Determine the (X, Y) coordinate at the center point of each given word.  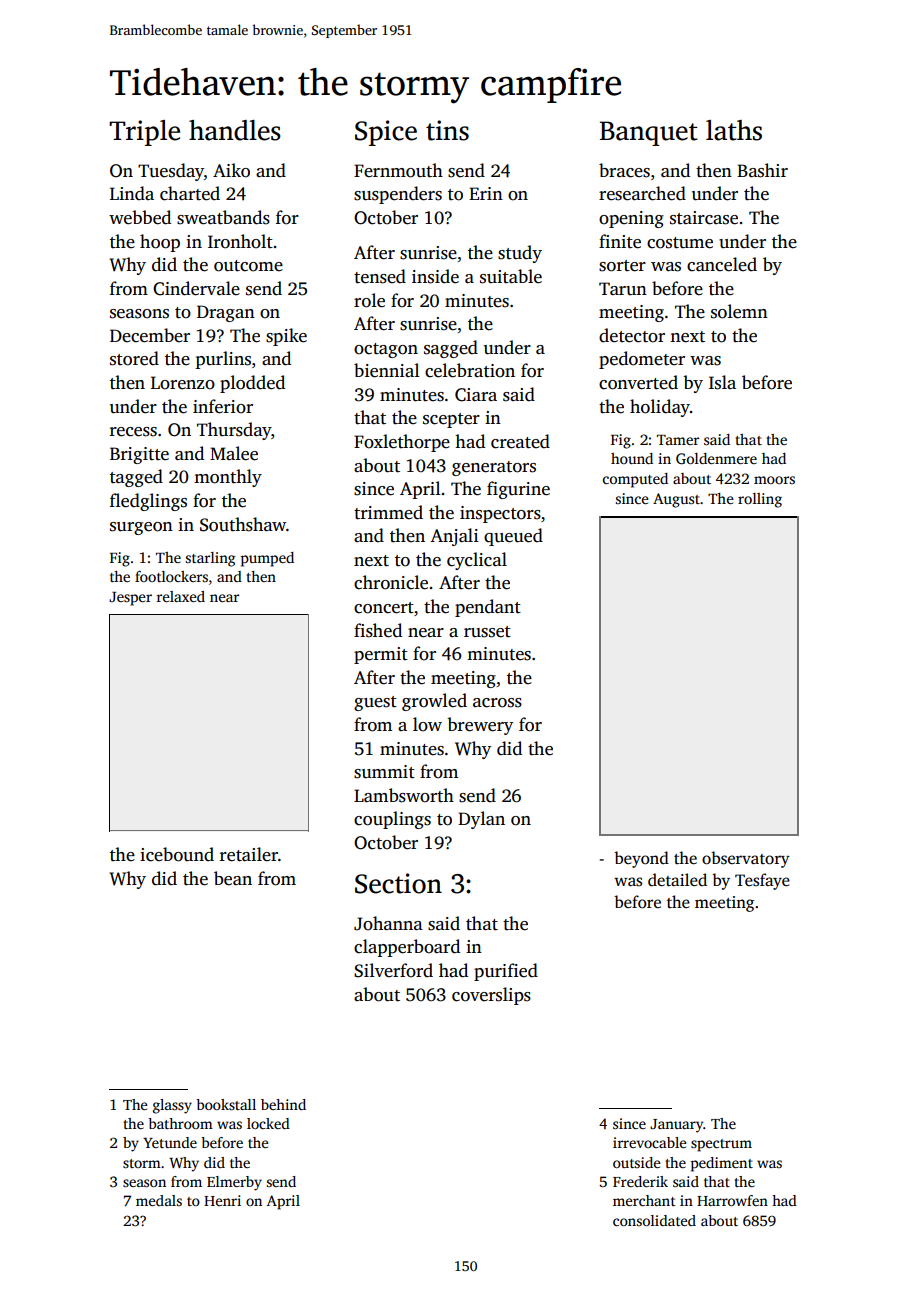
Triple (144, 133)
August (676, 500)
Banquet (649, 133)
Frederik (640, 1181)
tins (447, 130)
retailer (249, 854)
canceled (722, 264)
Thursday (234, 431)
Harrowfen (732, 1200)
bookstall (226, 1104)
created (520, 441)
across (497, 703)
